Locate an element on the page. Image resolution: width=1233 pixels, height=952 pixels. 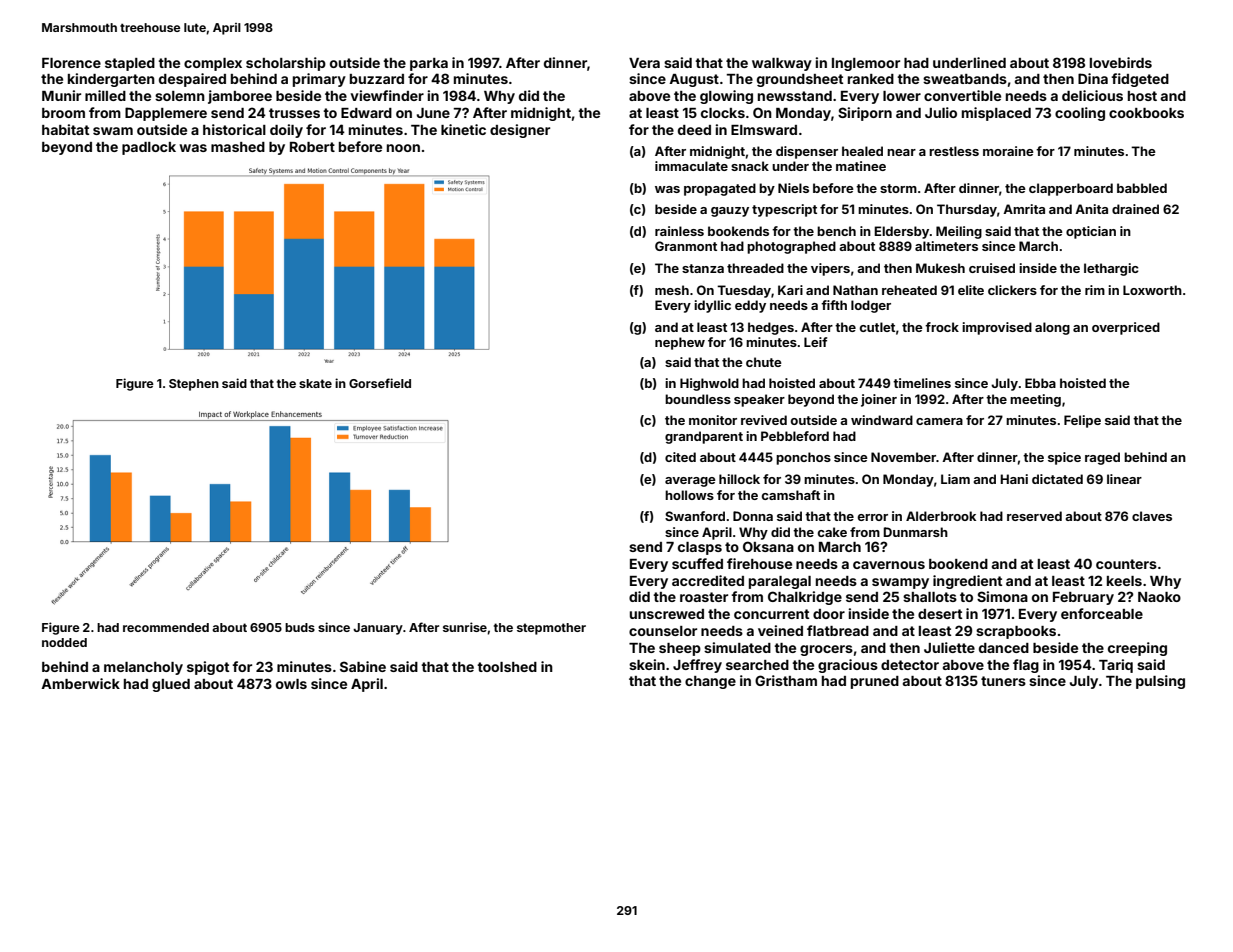
spigot is located at coordinates (208, 668).
